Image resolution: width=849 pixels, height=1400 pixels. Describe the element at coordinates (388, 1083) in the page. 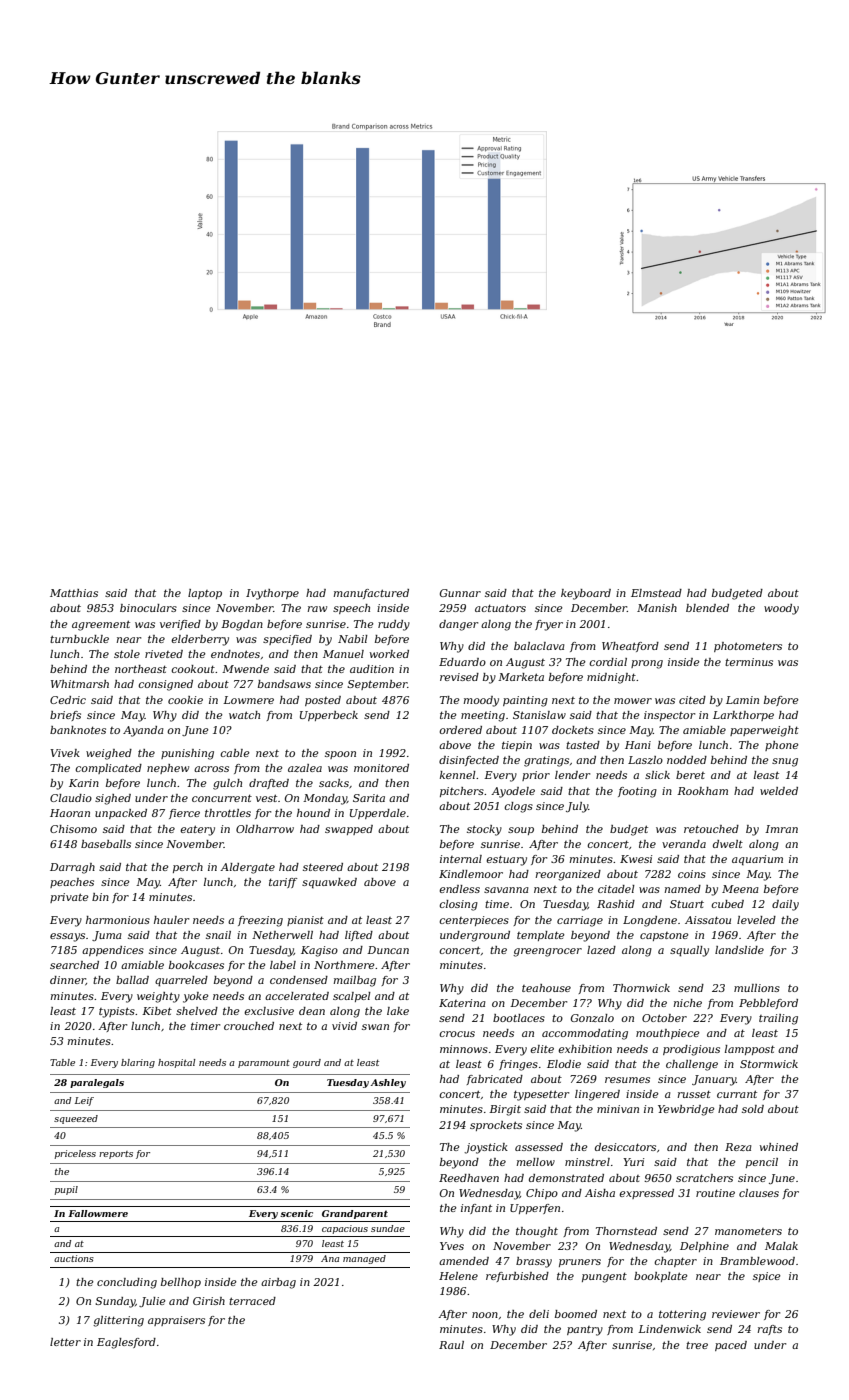

I see `Ashley` at that location.
